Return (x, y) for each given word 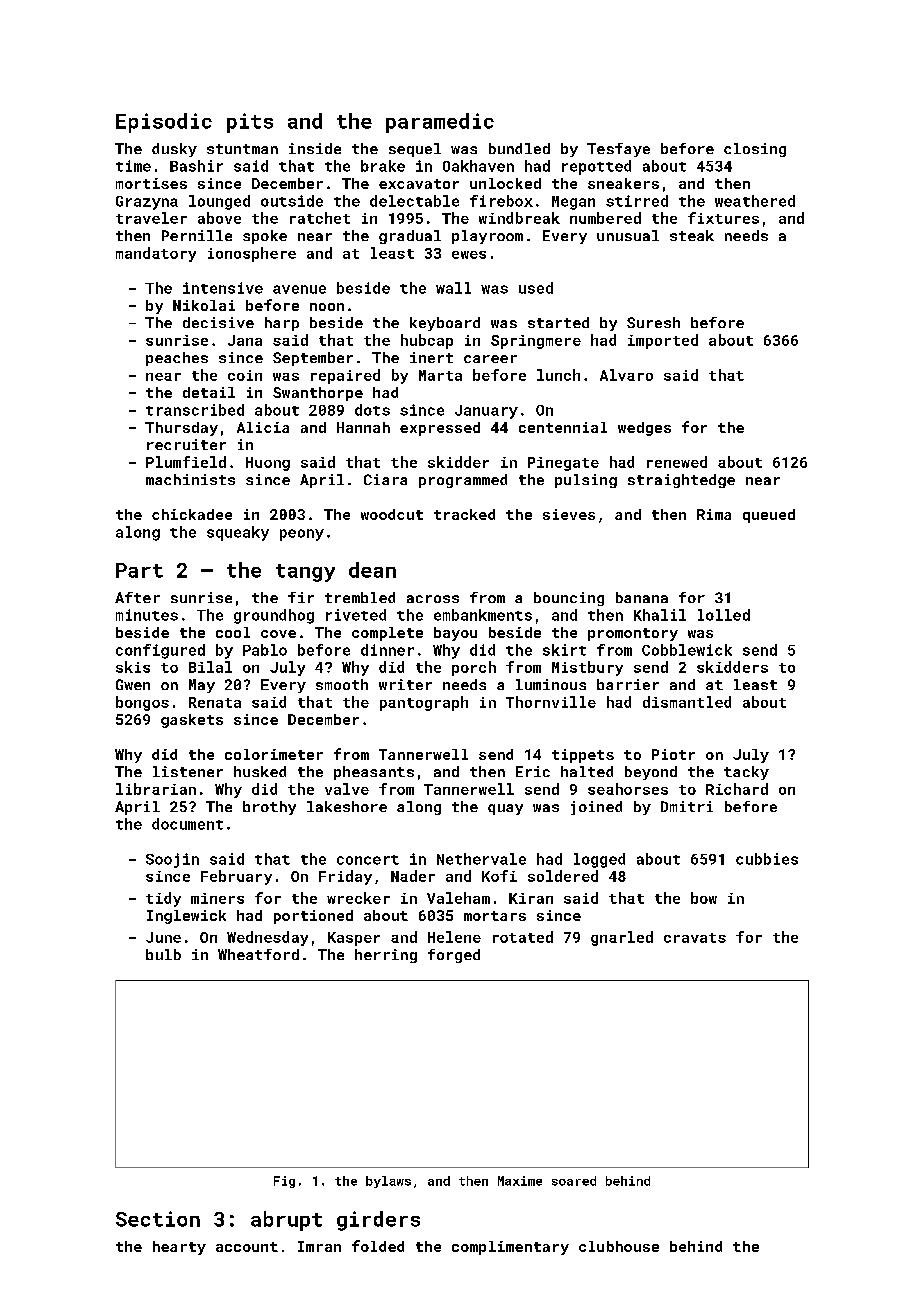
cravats (695, 938)
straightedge (681, 481)
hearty (179, 1248)
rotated (523, 937)
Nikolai (204, 305)
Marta (440, 375)
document (187, 824)
